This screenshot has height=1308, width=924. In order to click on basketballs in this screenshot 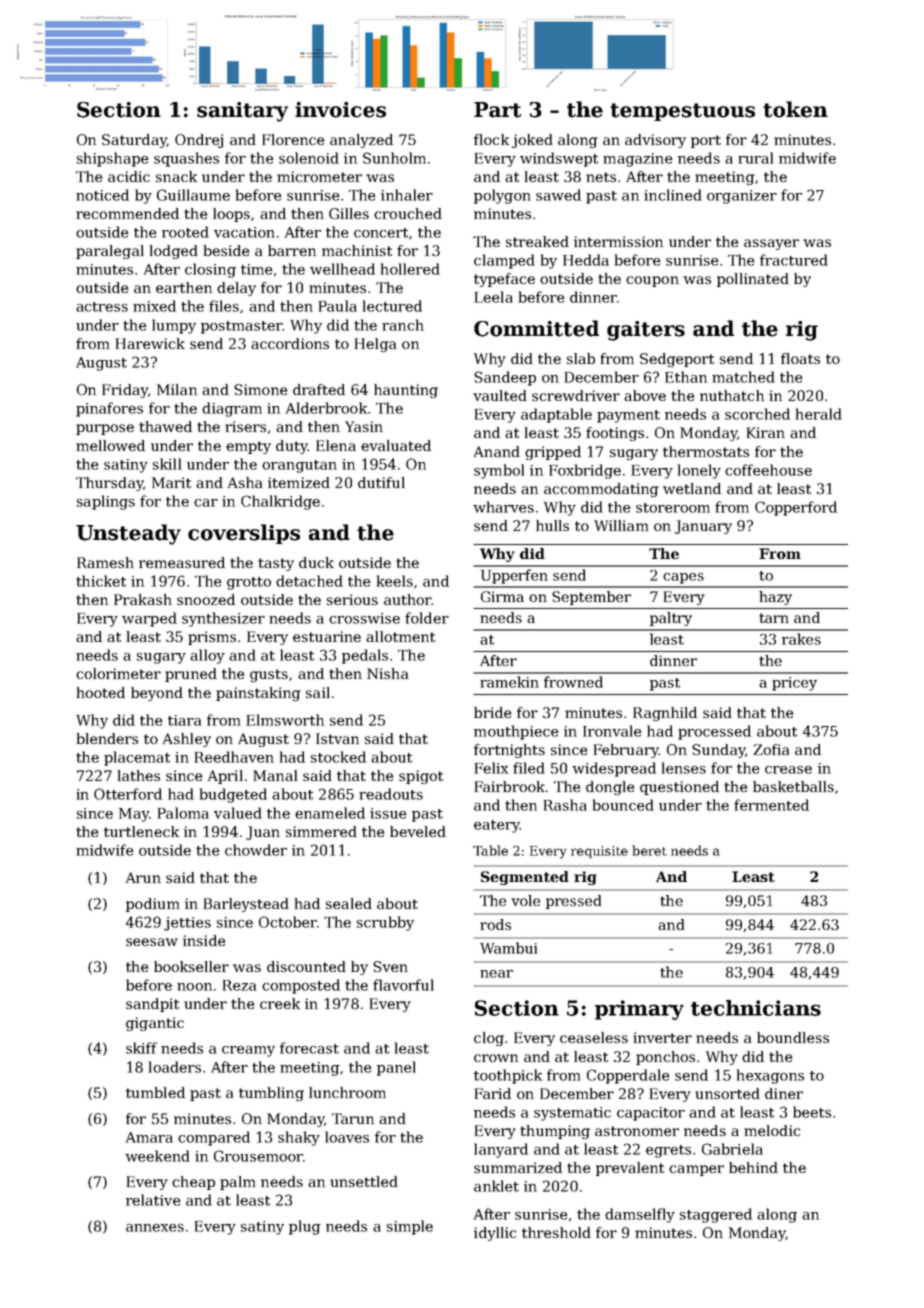, I will do `click(793, 786)`.
